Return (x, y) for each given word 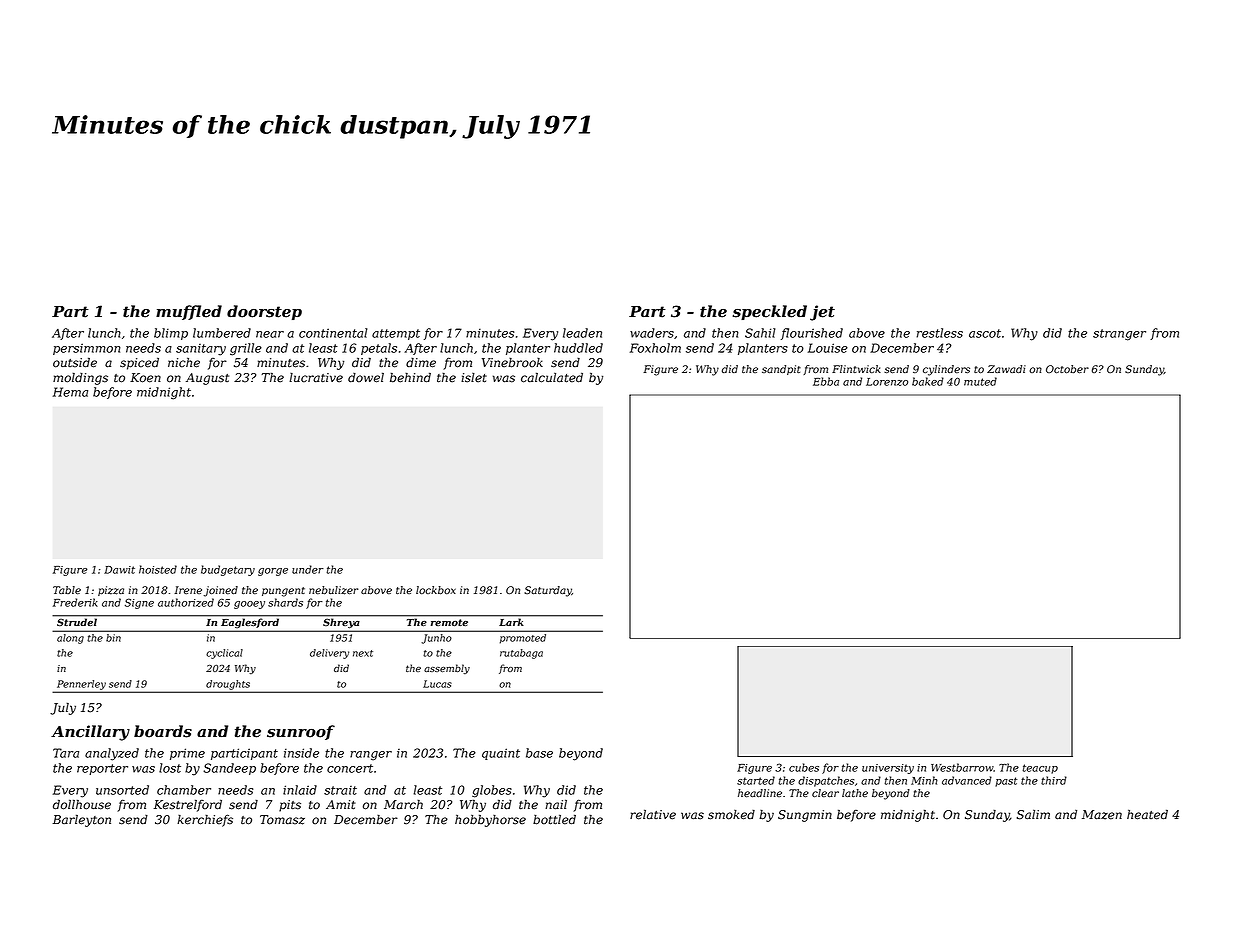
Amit (341, 804)
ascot (985, 333)
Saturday (548, 591)
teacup (1040, 769)
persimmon (87, 349)
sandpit (781, 370)
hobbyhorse (490, 820)
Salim (1033, 815)
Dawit (119, 570)
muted (980, 381)
